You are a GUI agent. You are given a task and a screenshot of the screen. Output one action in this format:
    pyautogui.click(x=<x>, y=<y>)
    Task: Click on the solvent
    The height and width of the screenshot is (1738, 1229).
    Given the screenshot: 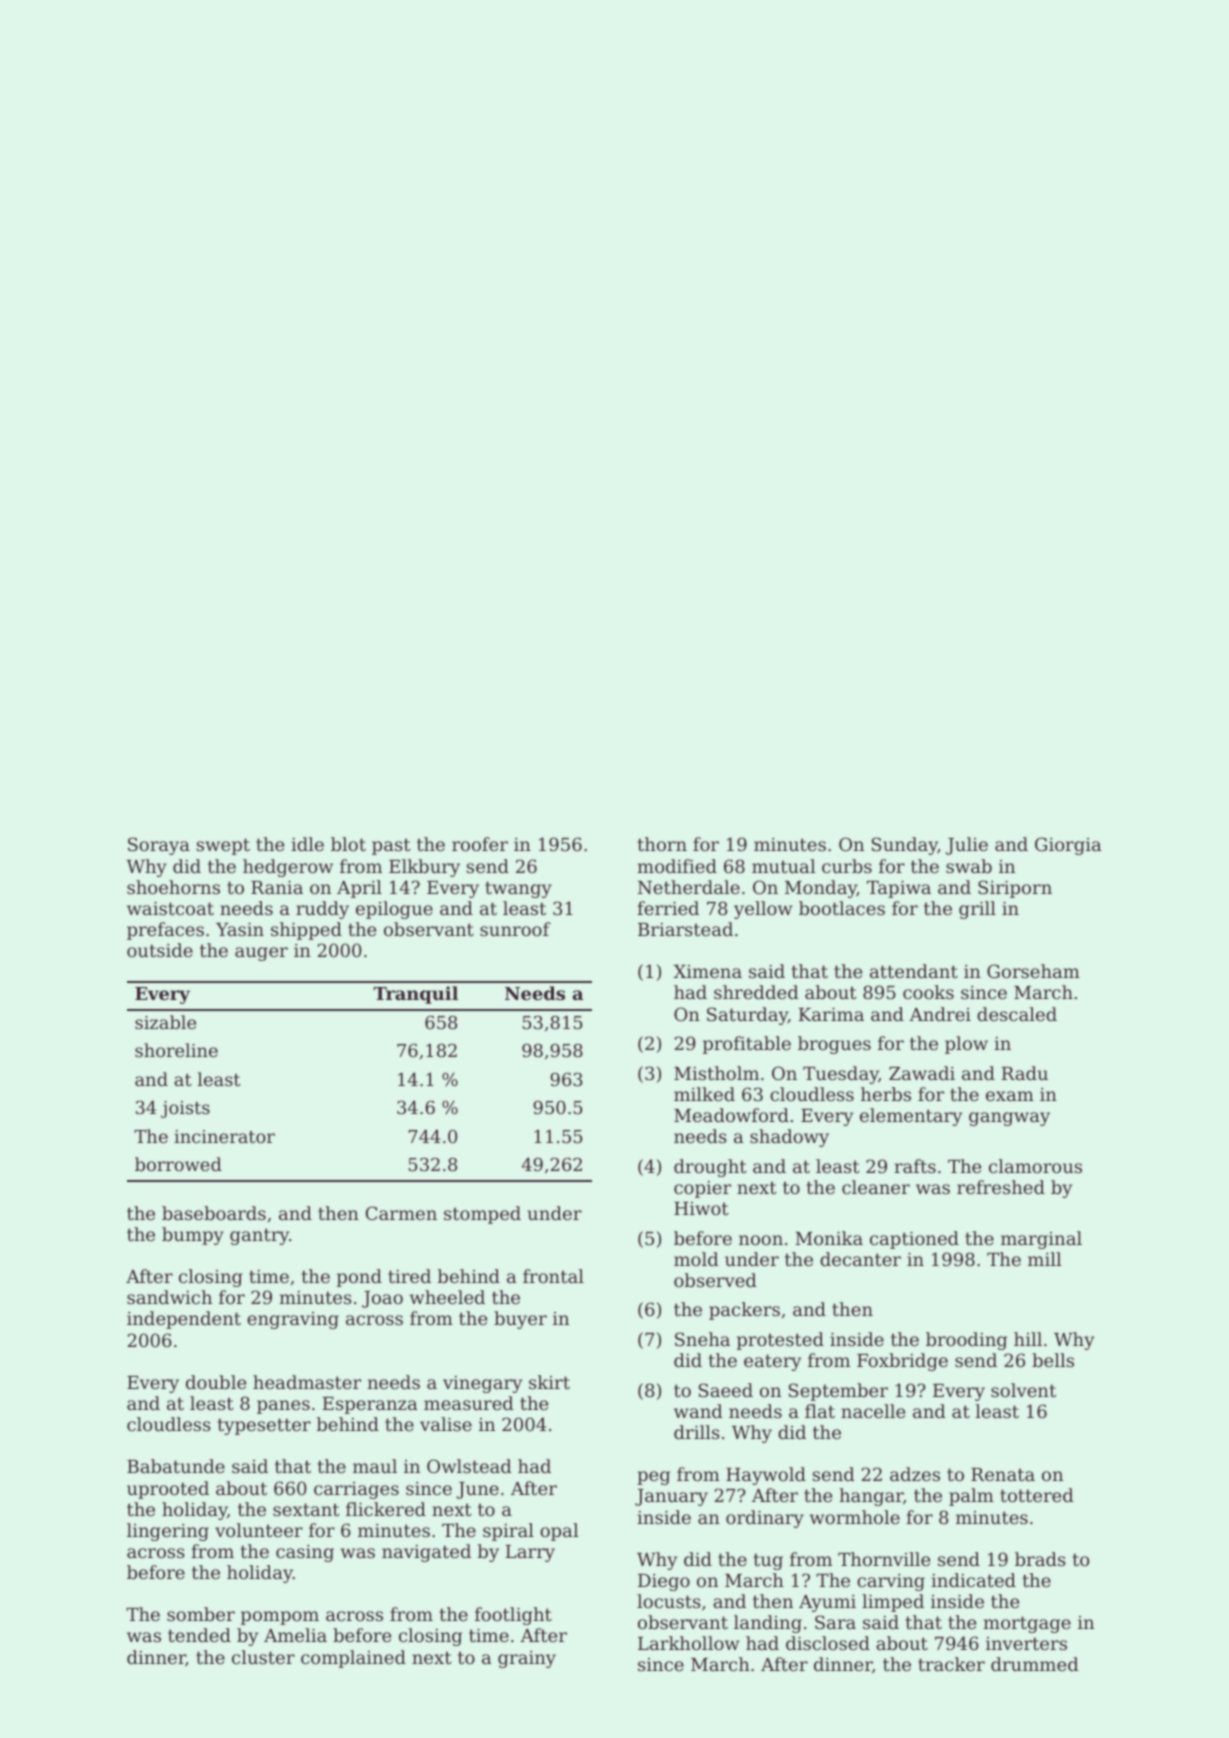 What is the action you would take?
    pyautogui.click(x=1023, y=1390)
